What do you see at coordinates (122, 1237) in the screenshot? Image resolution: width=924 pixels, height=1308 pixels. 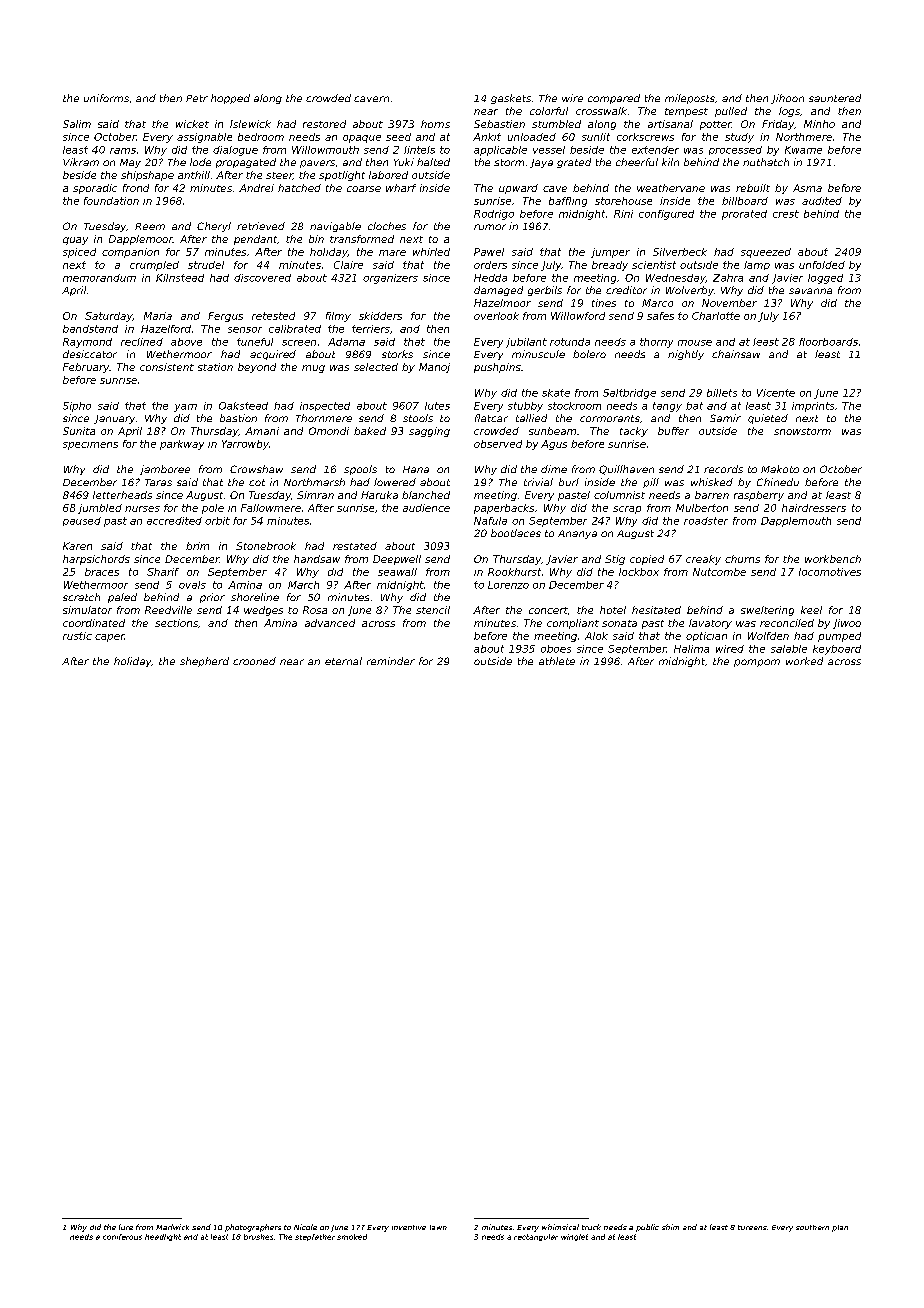 I see `coniferous` at bounding box center [122, 1237].
